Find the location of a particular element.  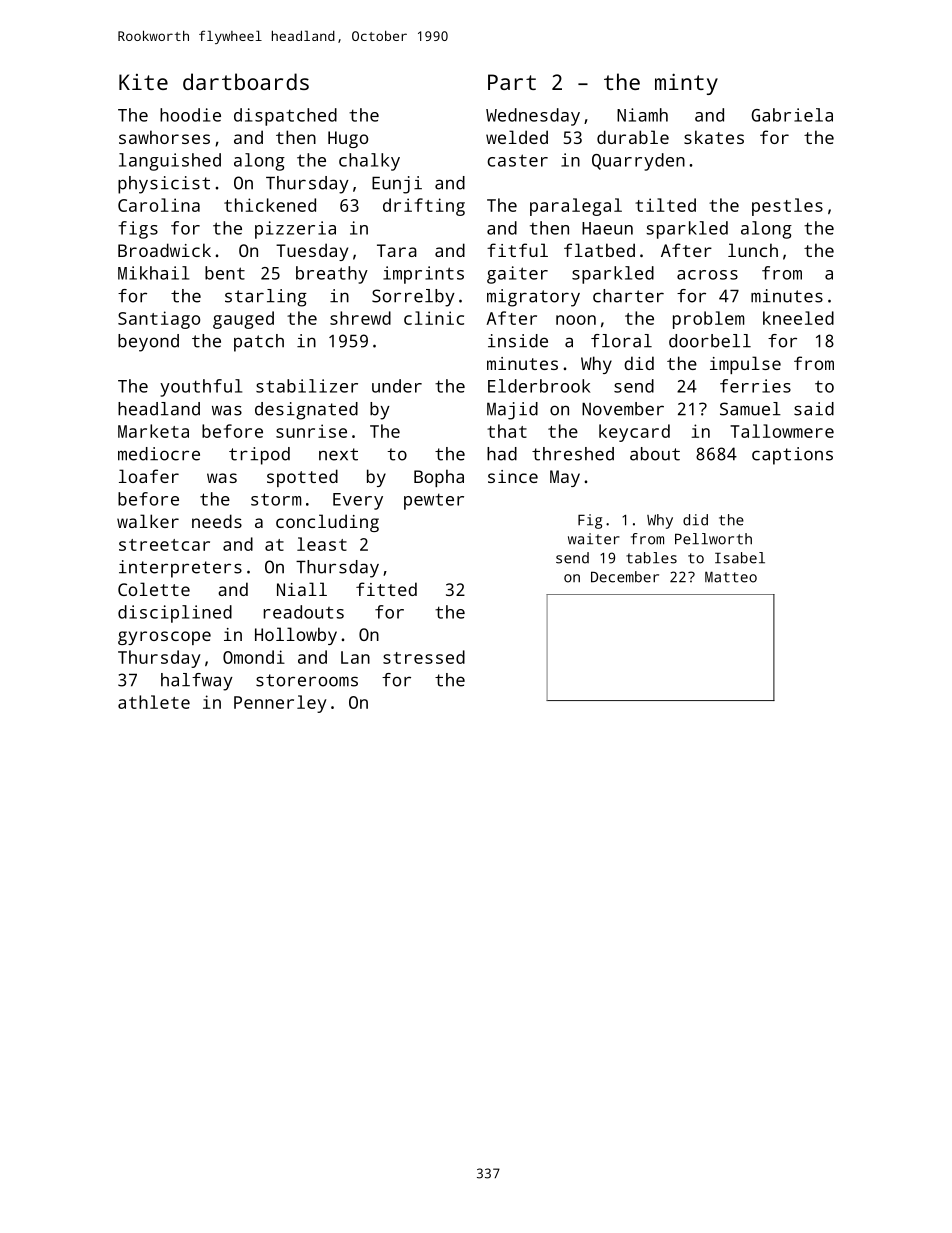

dartboards is located at coordinates (246, 81).
